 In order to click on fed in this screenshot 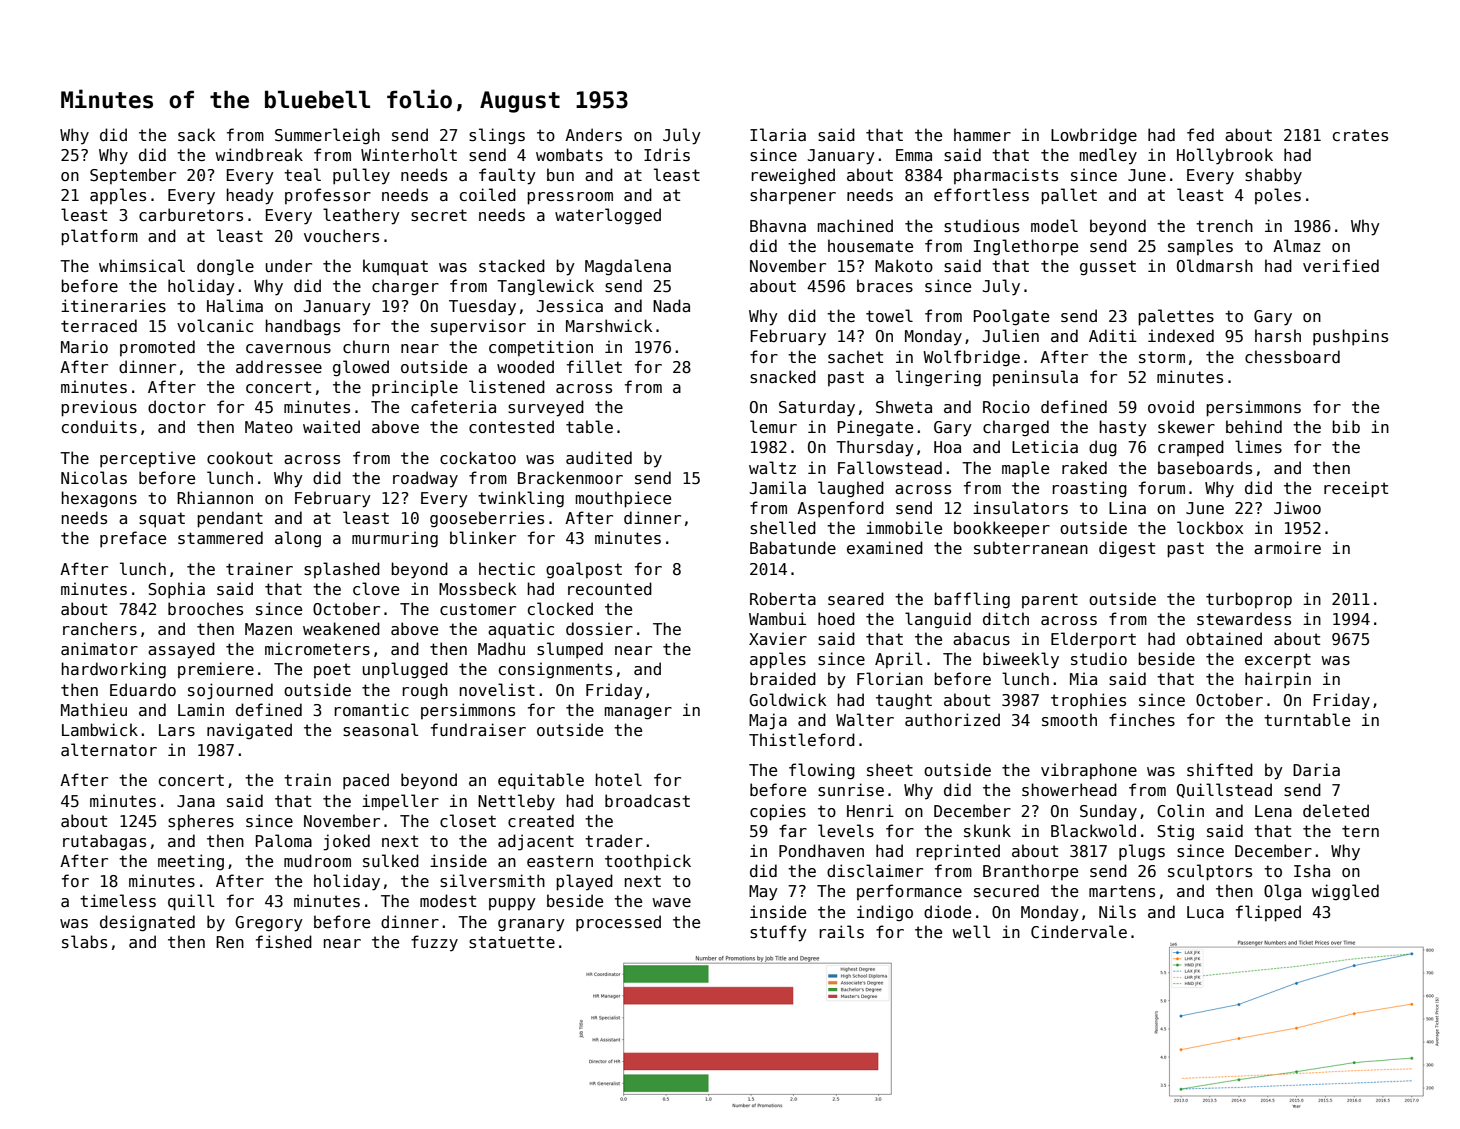, I will do `click(1200, 134)`.
